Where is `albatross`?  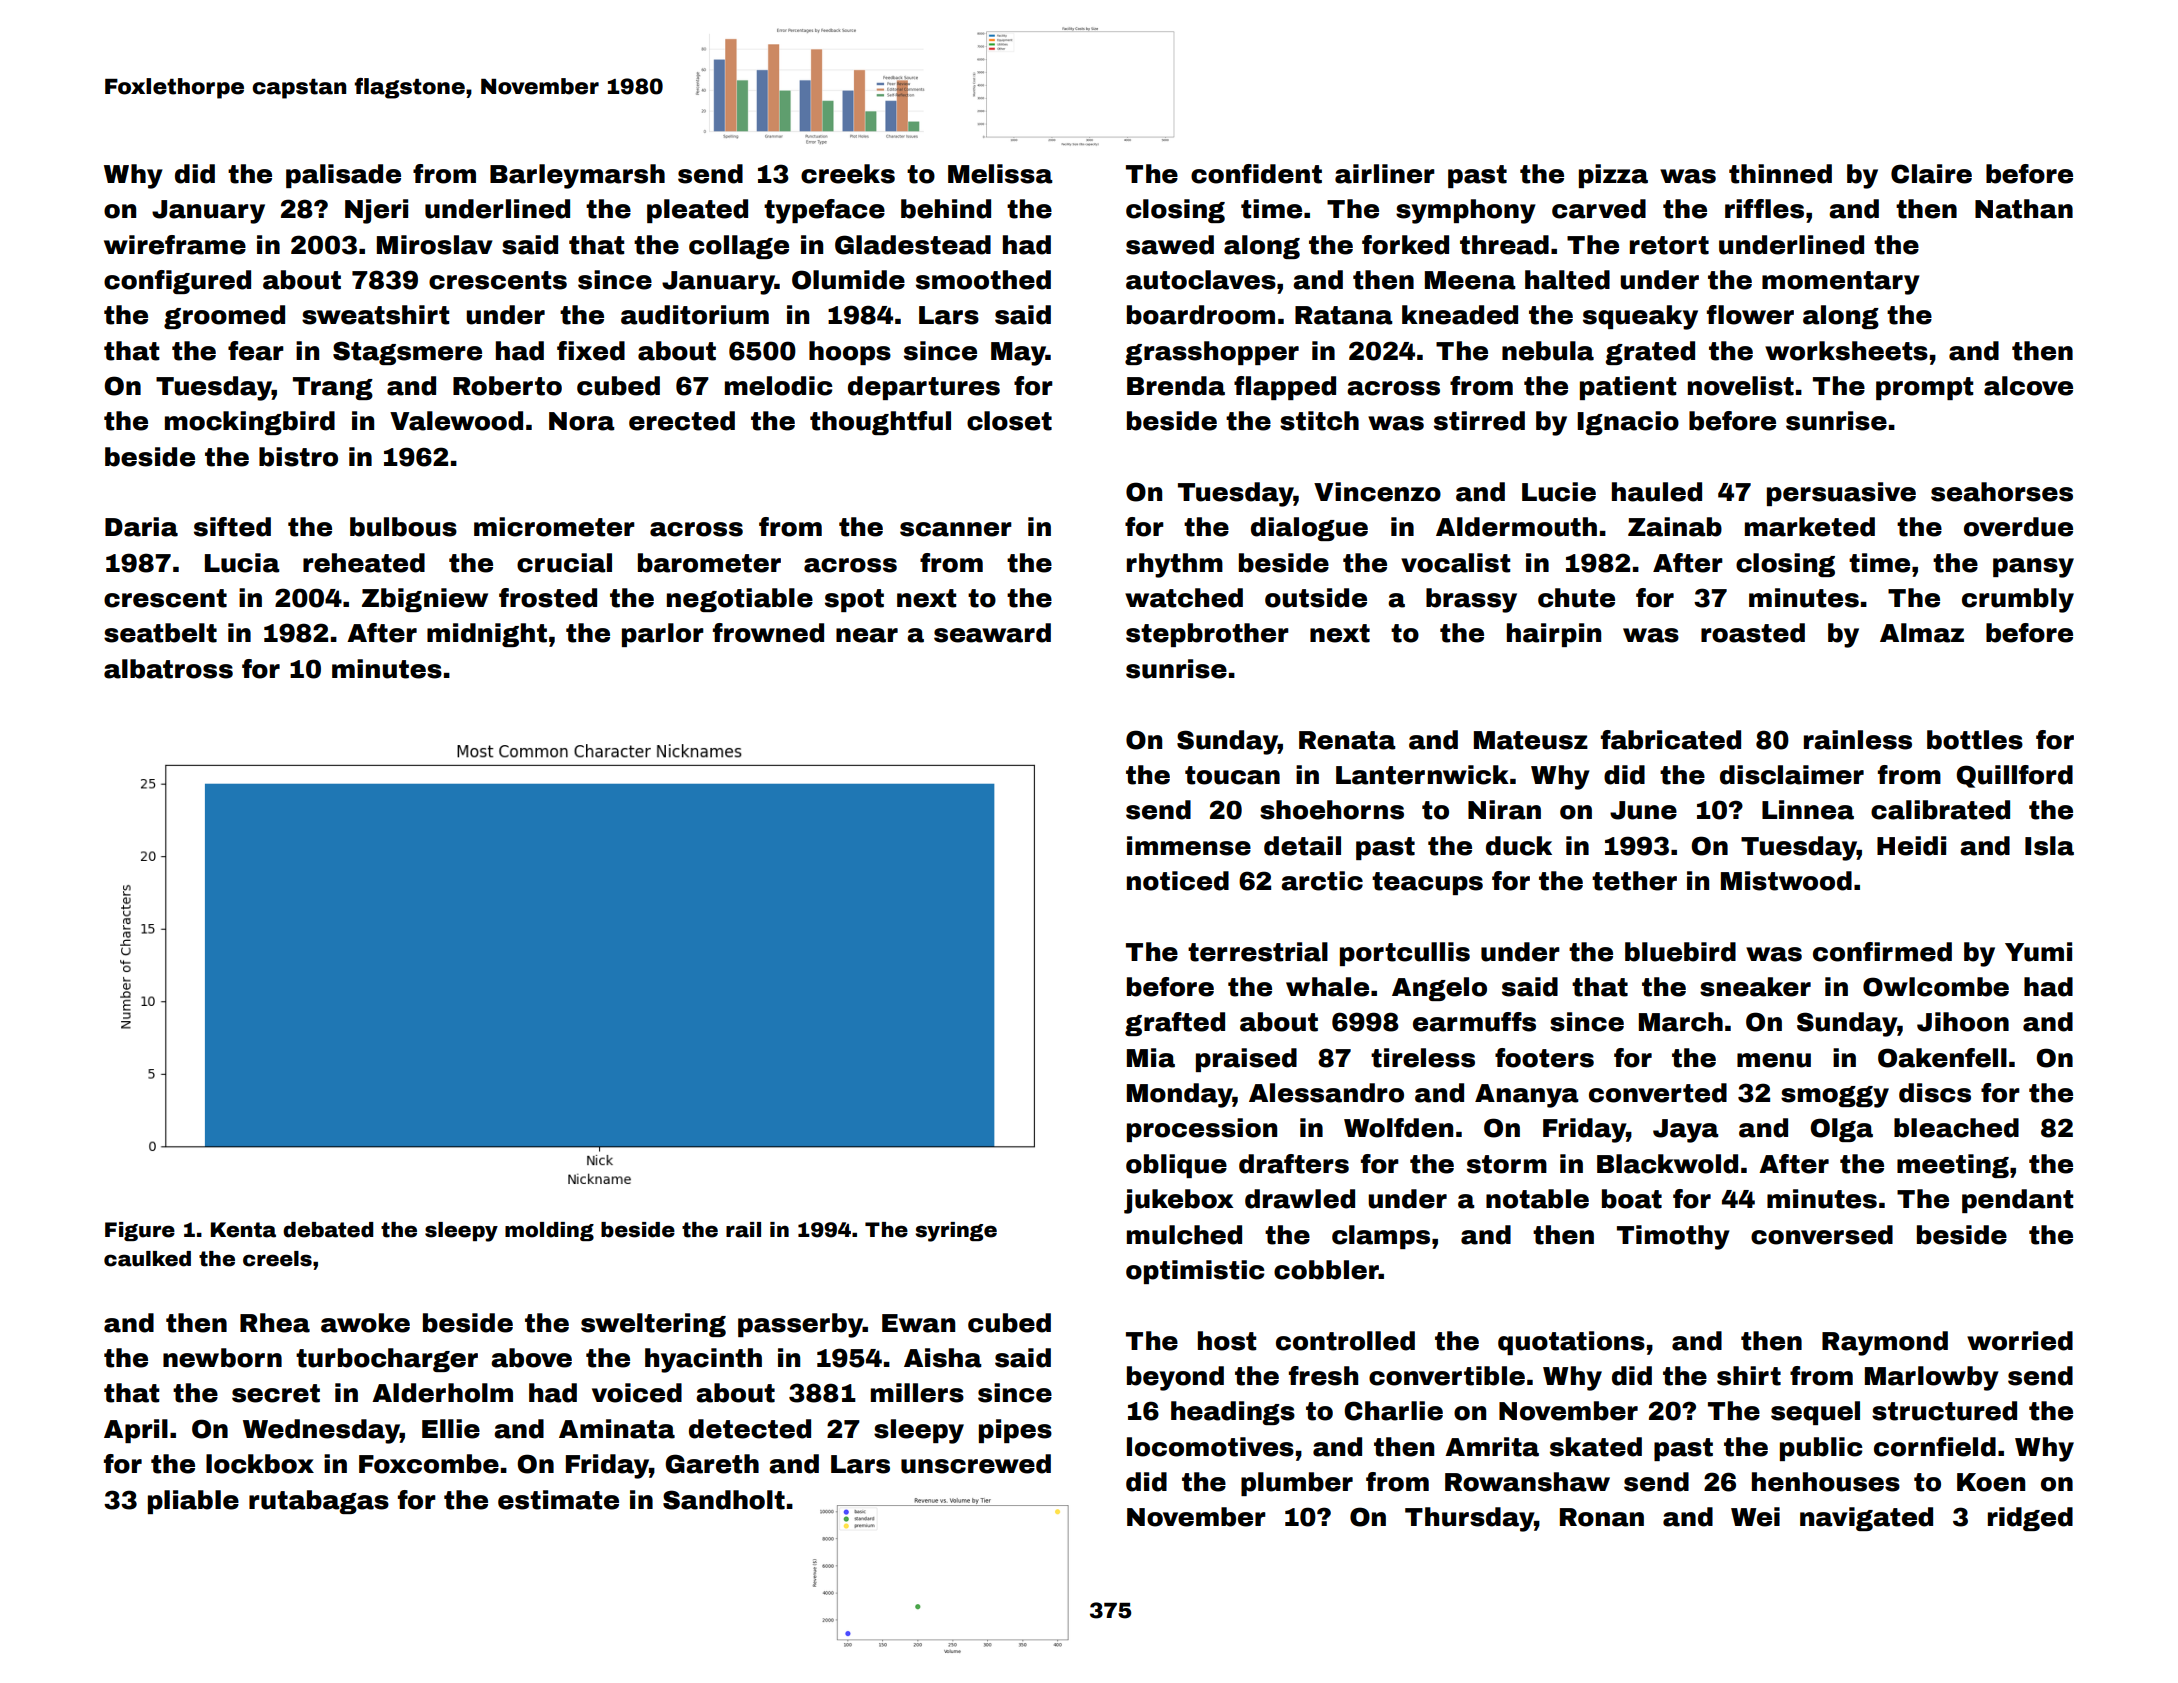 albatross is located at coordinates (168, 669).
